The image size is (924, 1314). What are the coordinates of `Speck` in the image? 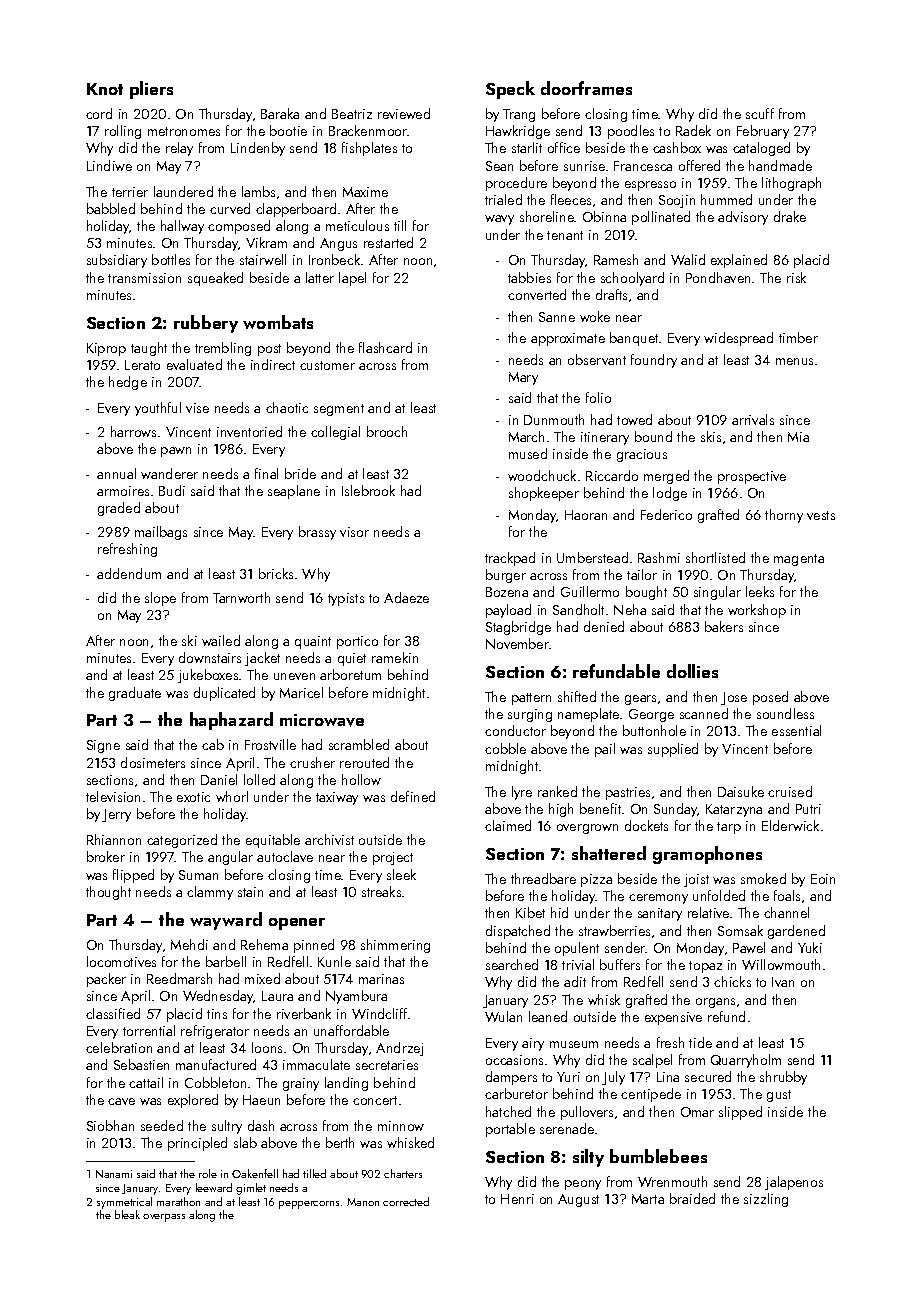 It's located at (510, 90).
